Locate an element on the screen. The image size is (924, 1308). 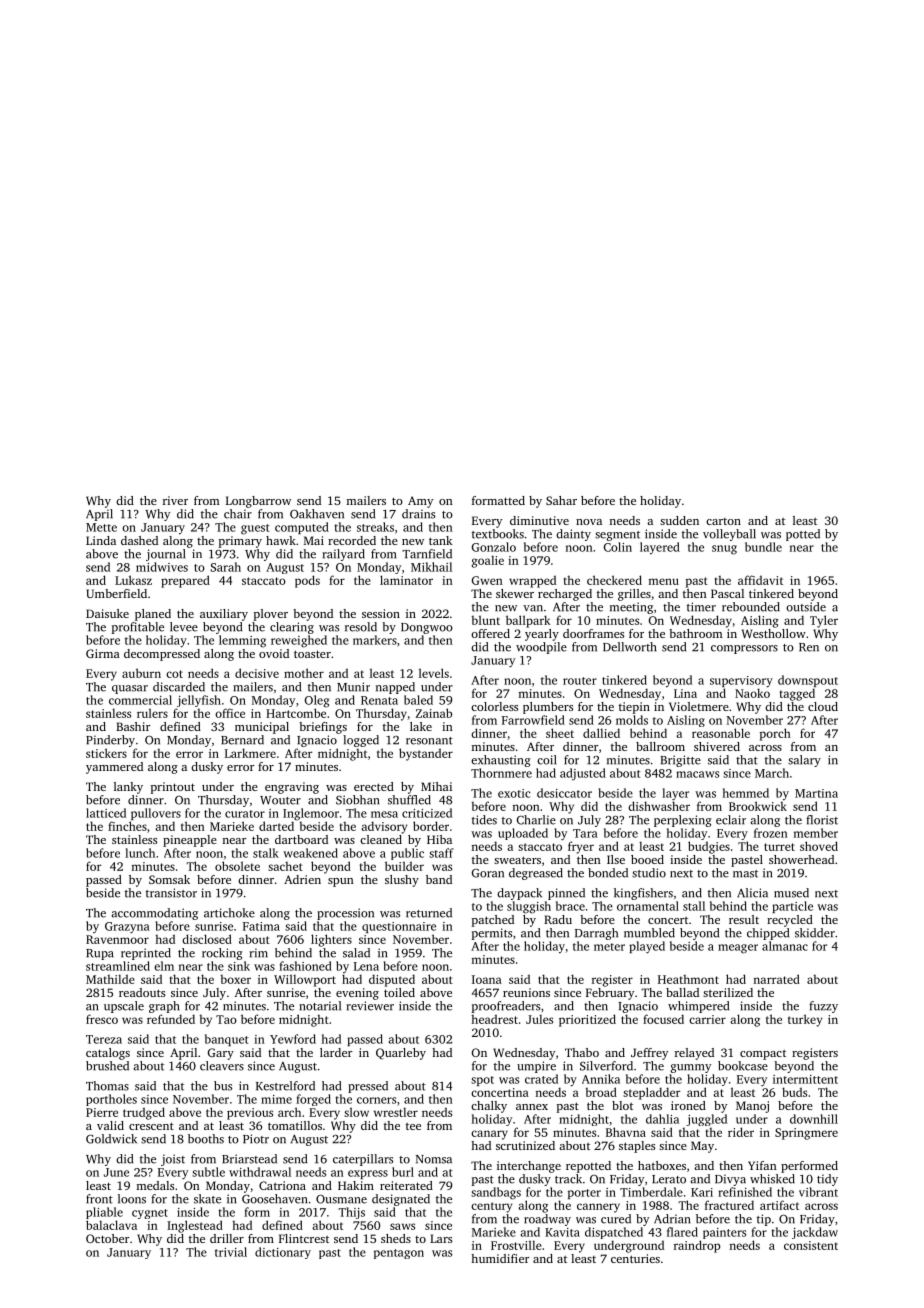
accommodating is located at coordinates (154, 914).
